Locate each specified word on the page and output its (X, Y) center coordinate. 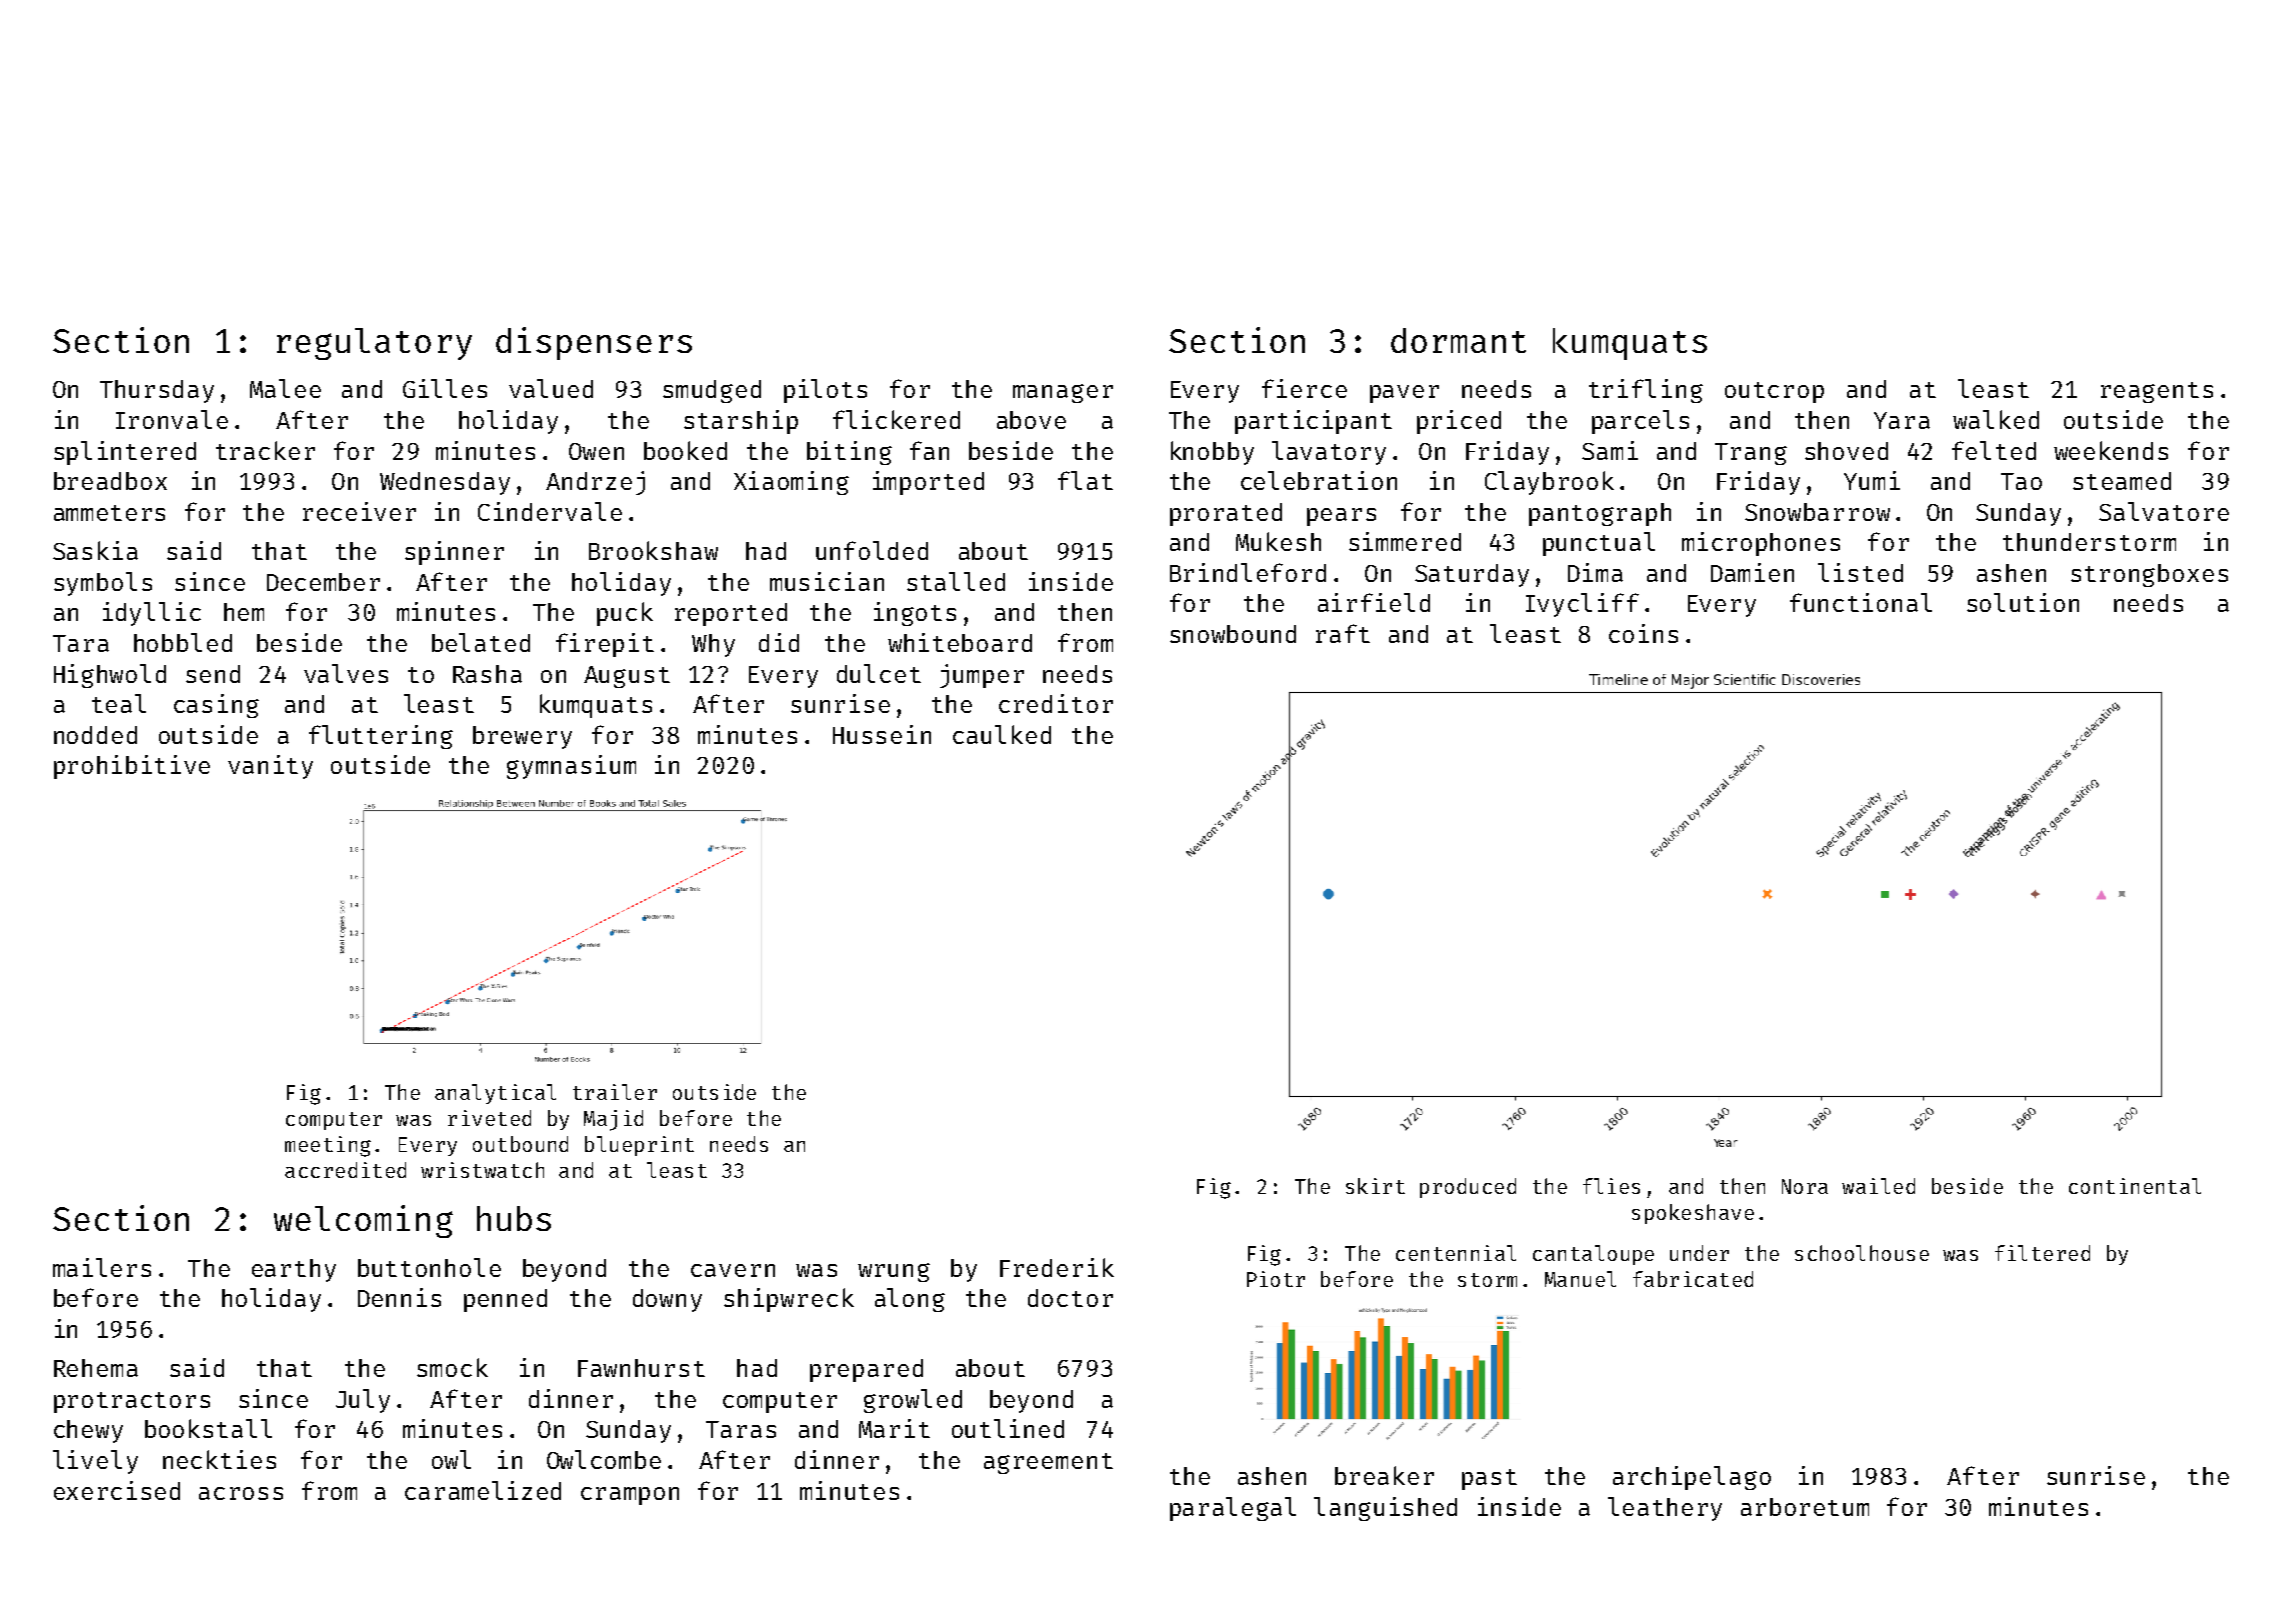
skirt (1375, 1186)
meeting (328, 1146)
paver (1404, 394)
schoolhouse (1862, 1253)
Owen (596, 451)
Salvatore (2164, 511)
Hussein (882, 734)
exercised (117, 1490)
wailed (1878, 1186)
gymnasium (571, 767)
